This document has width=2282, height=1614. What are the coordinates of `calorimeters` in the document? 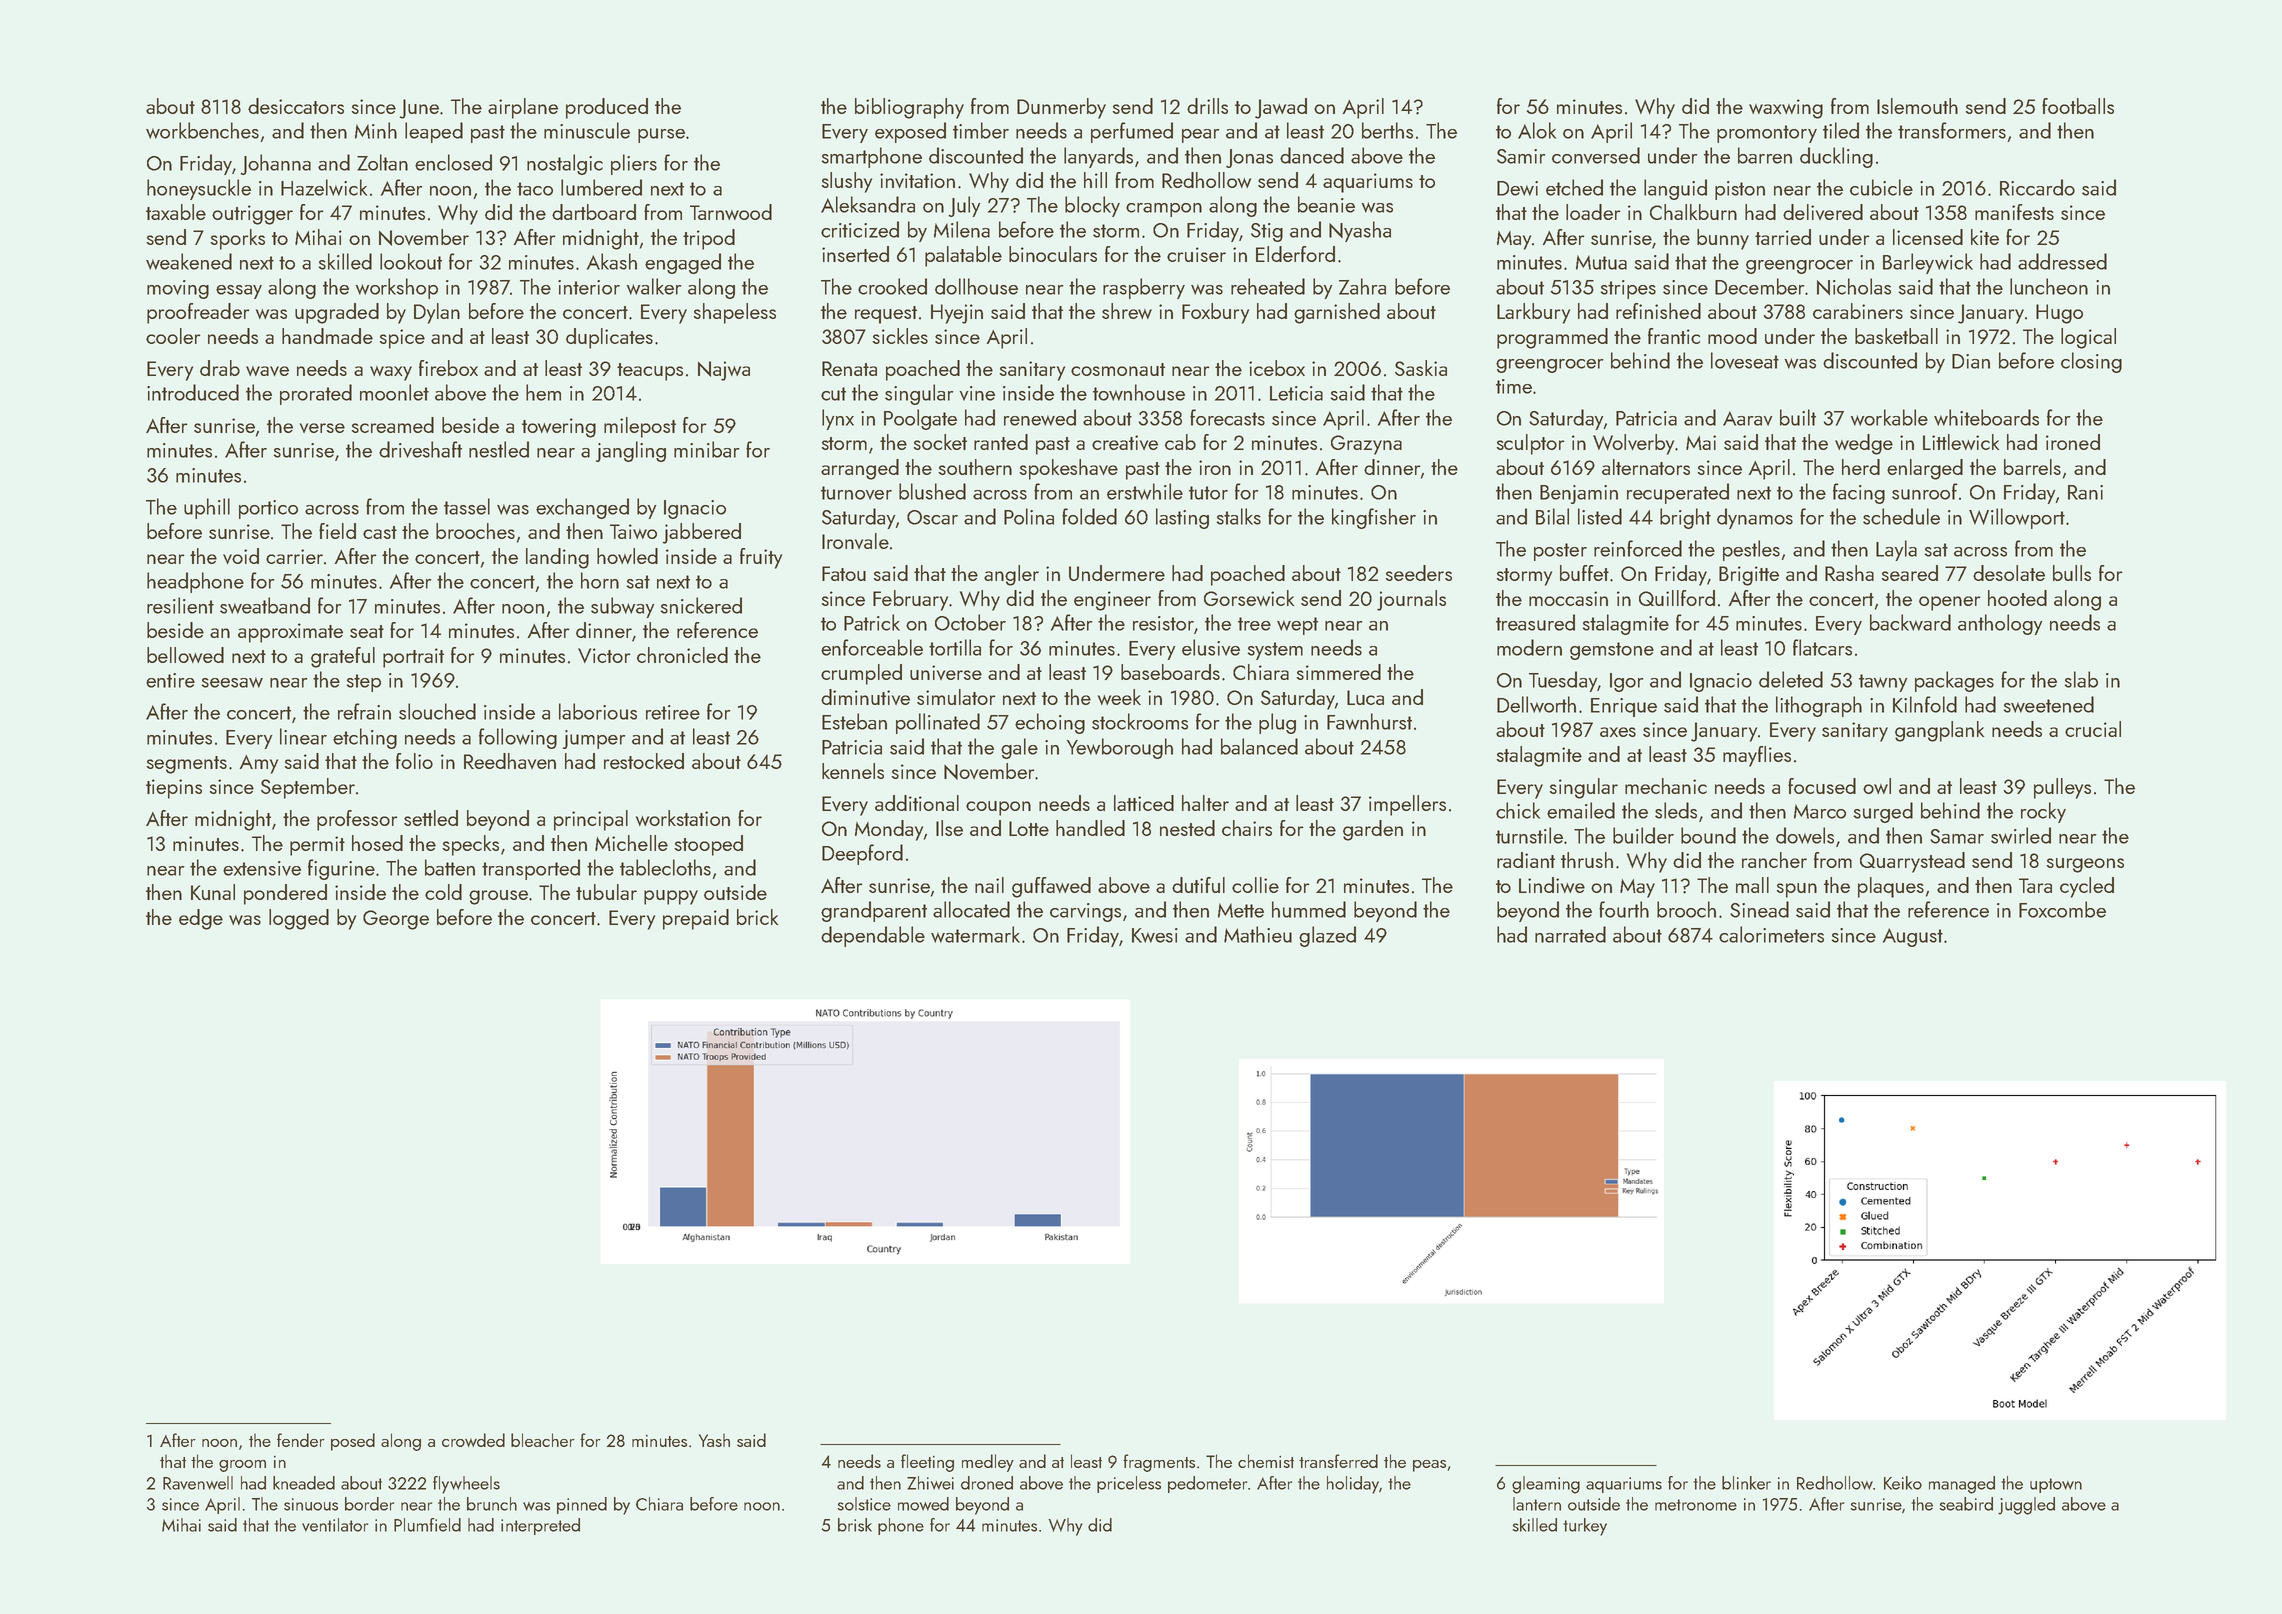 It's located at (1771, 934).
